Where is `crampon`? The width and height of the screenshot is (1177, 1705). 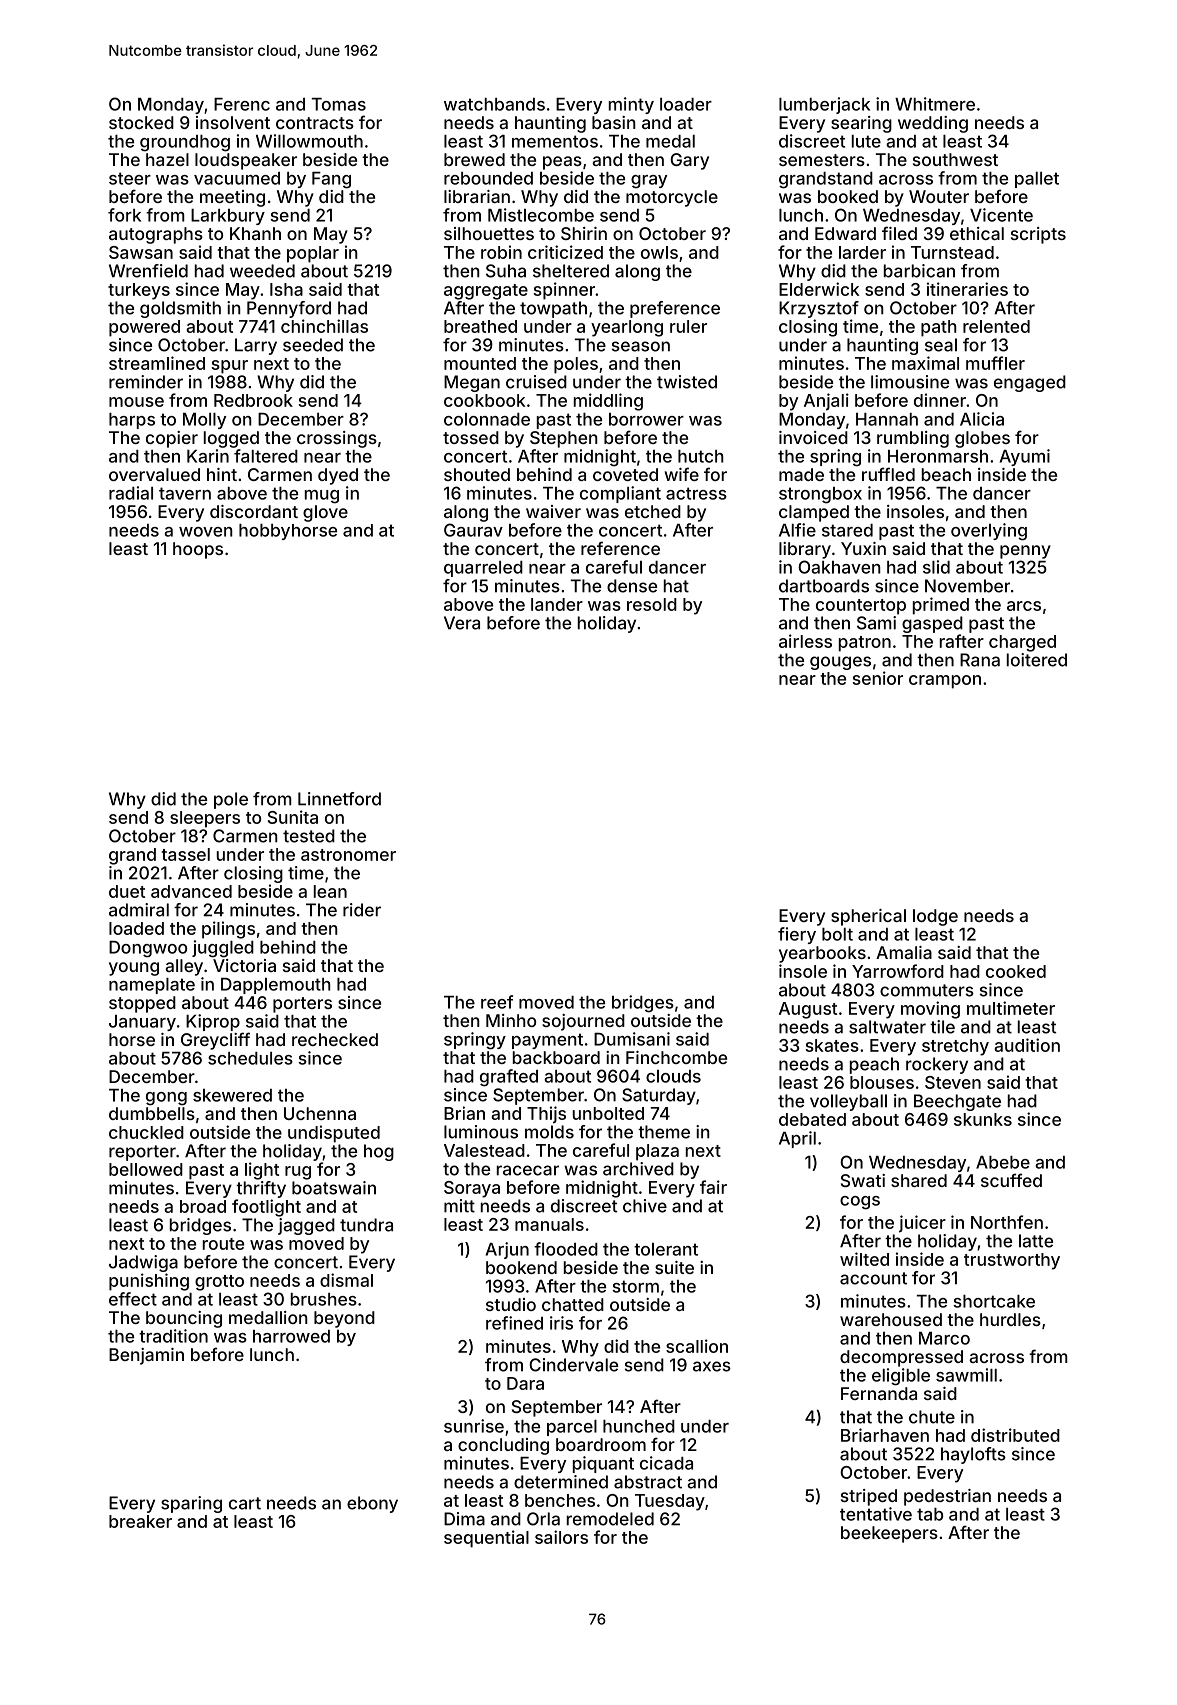 crampon is located at coordinates (945, 682).
